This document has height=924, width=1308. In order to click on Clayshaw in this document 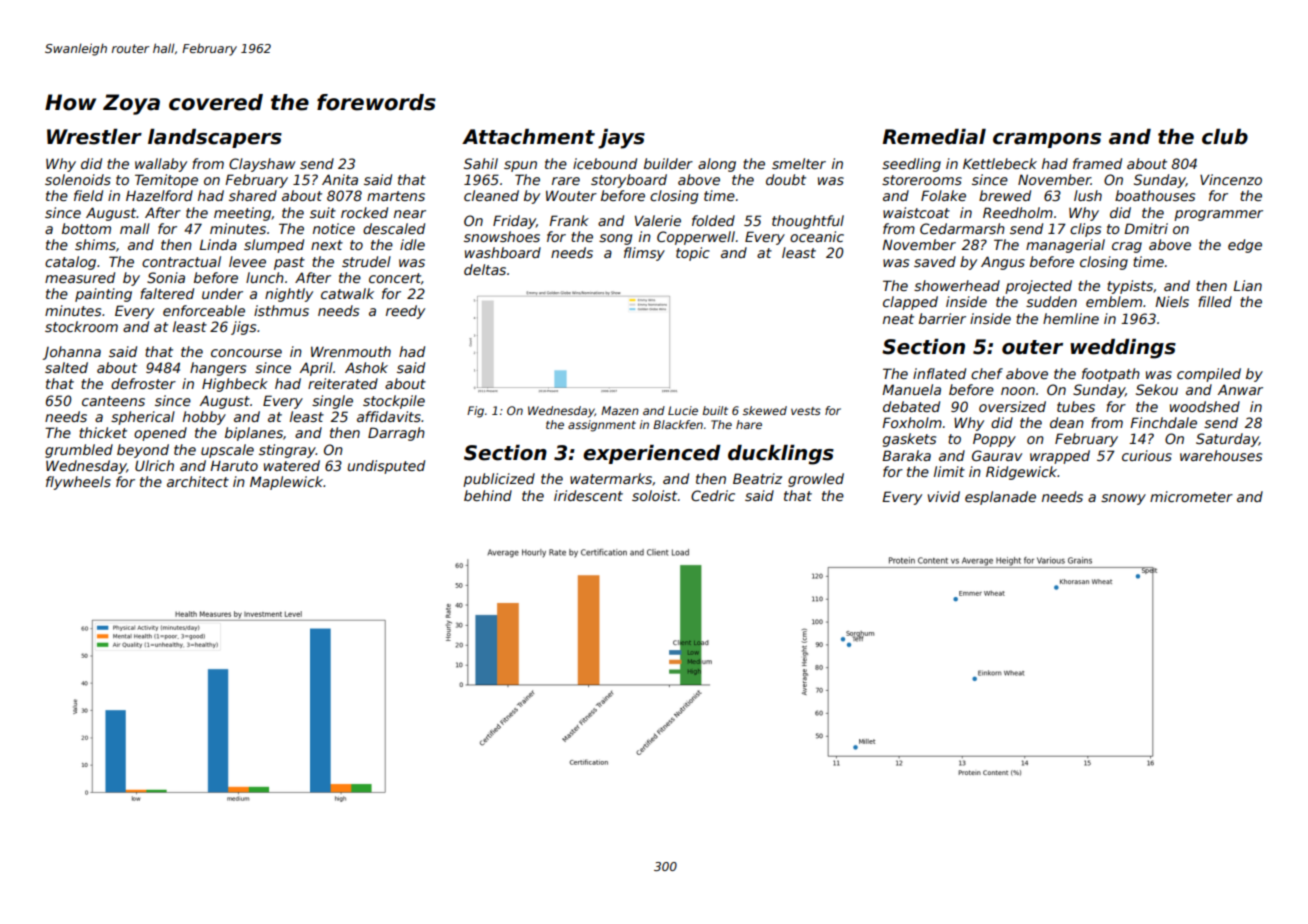, I will do `click(262, 165)`.
